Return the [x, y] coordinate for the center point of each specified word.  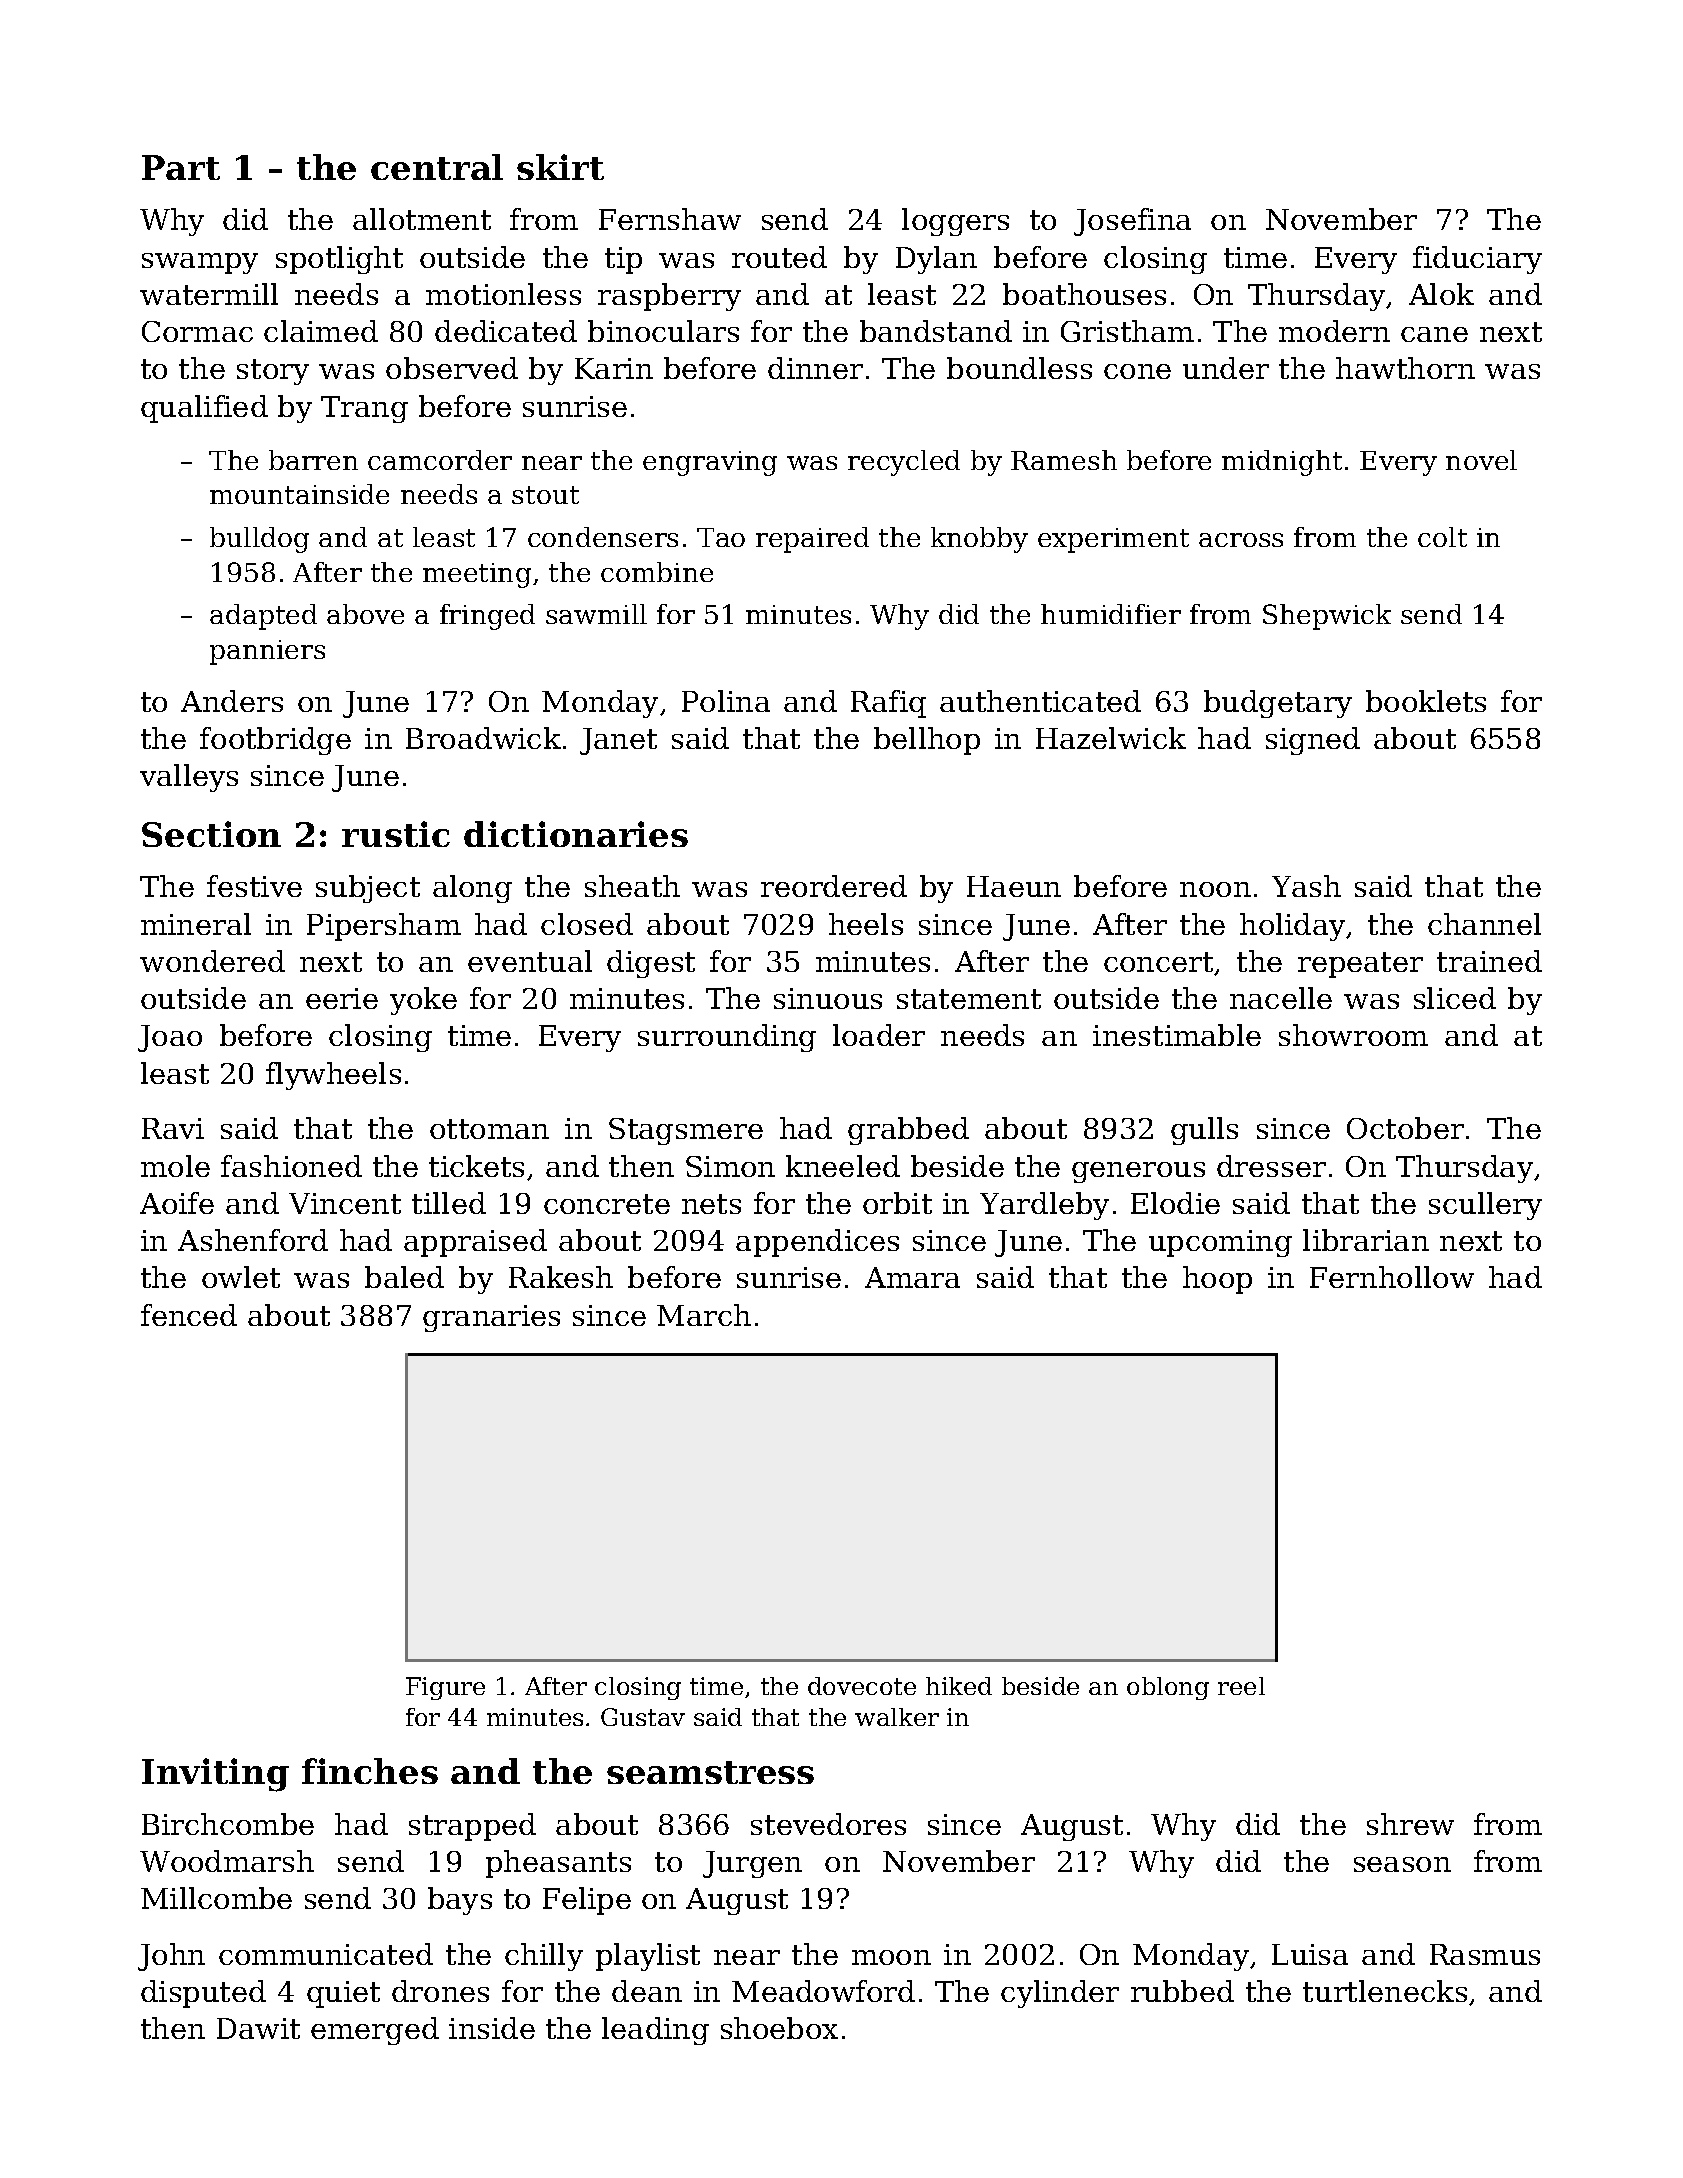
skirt [560, 167]
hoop [1217, 1280]
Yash [1306, 886]
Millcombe [216, 1898]
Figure [445, 1688]
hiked [959, 1686]
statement [969, 999]
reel [1241, 1686]
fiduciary [1477, 260]
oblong [1168, 1688]
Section [211, 834]
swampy [200, 263]
